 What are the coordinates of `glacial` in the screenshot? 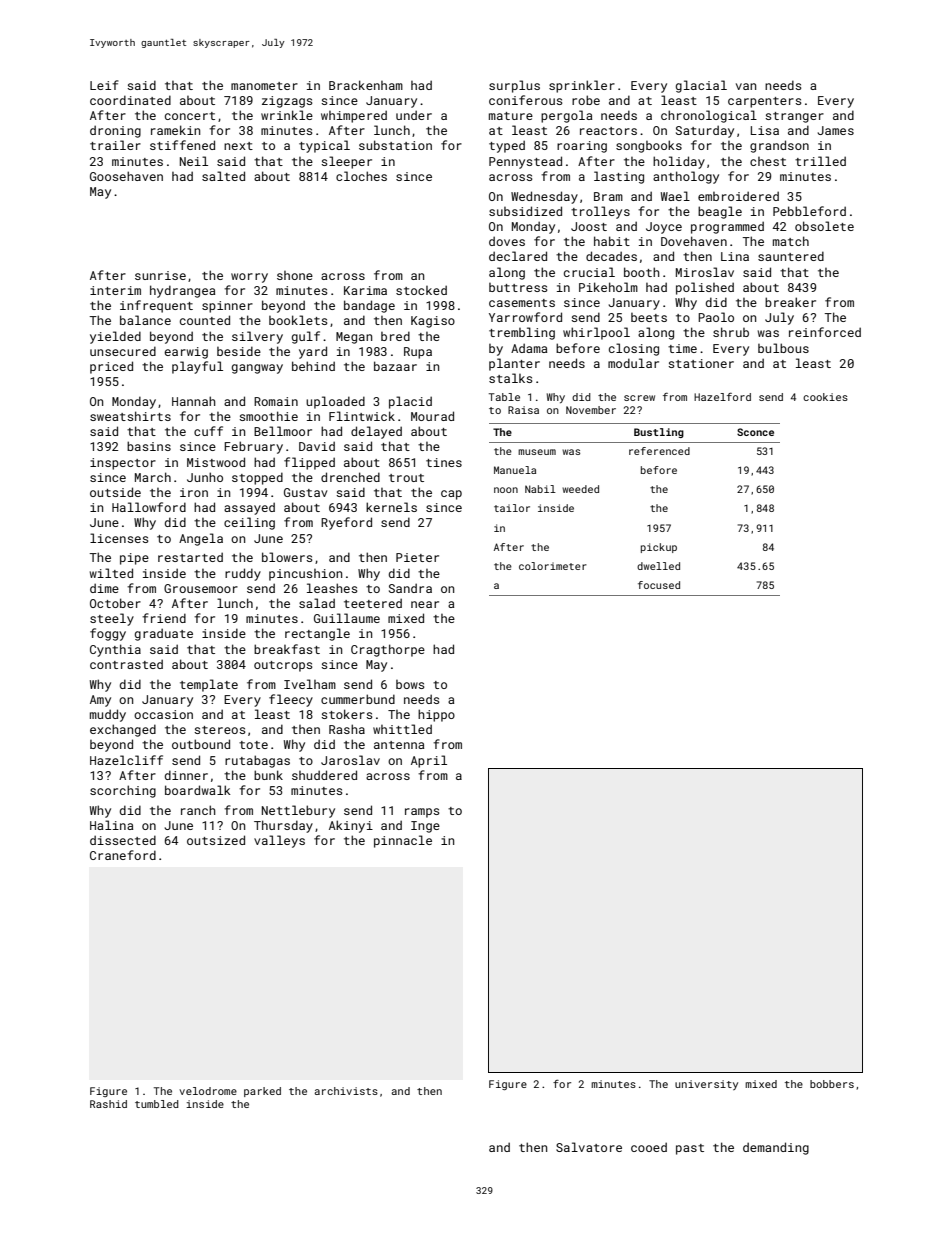 It's located at (701, 86).
